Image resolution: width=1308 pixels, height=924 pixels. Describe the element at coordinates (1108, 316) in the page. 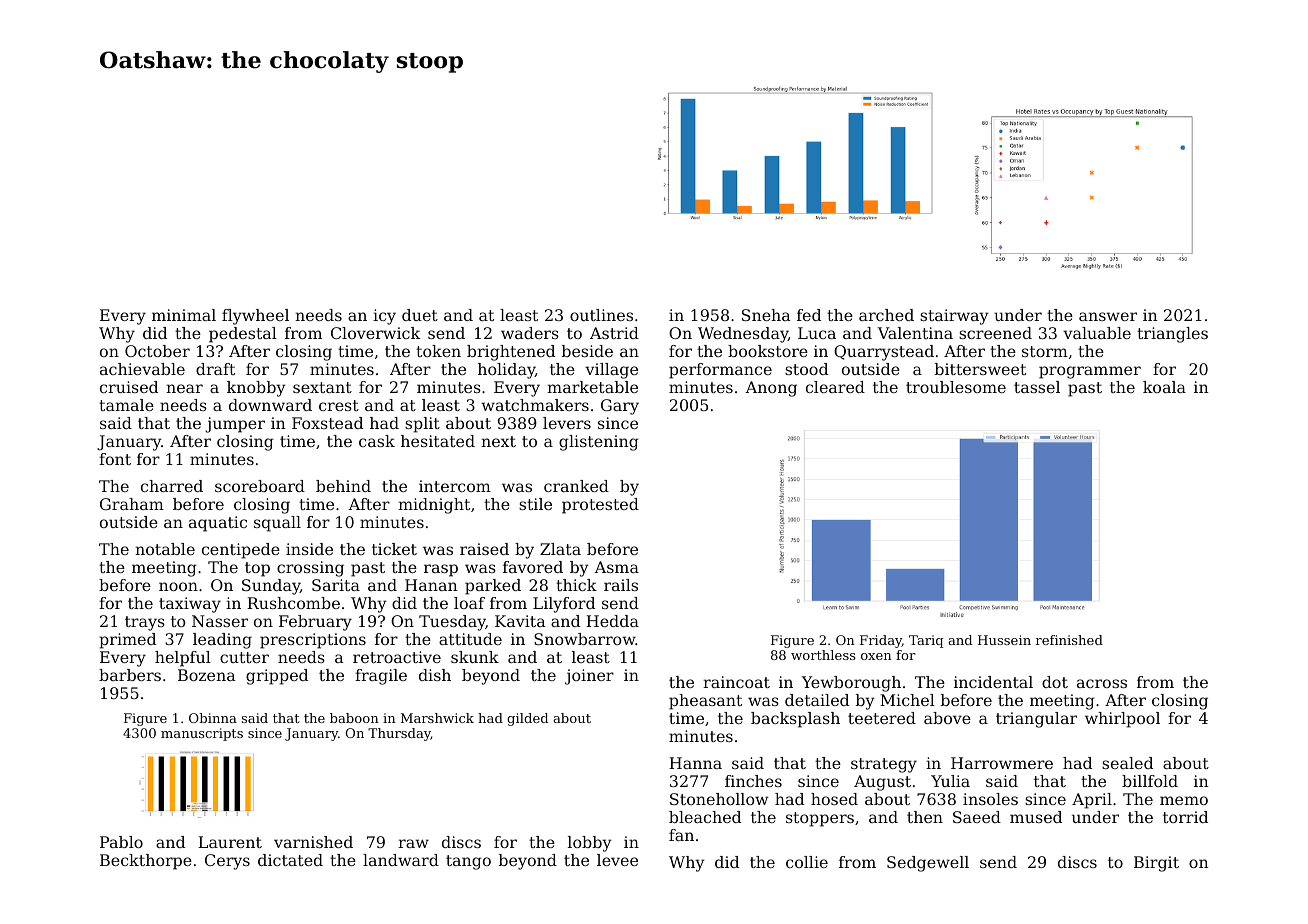

I see `answer` at that location.
